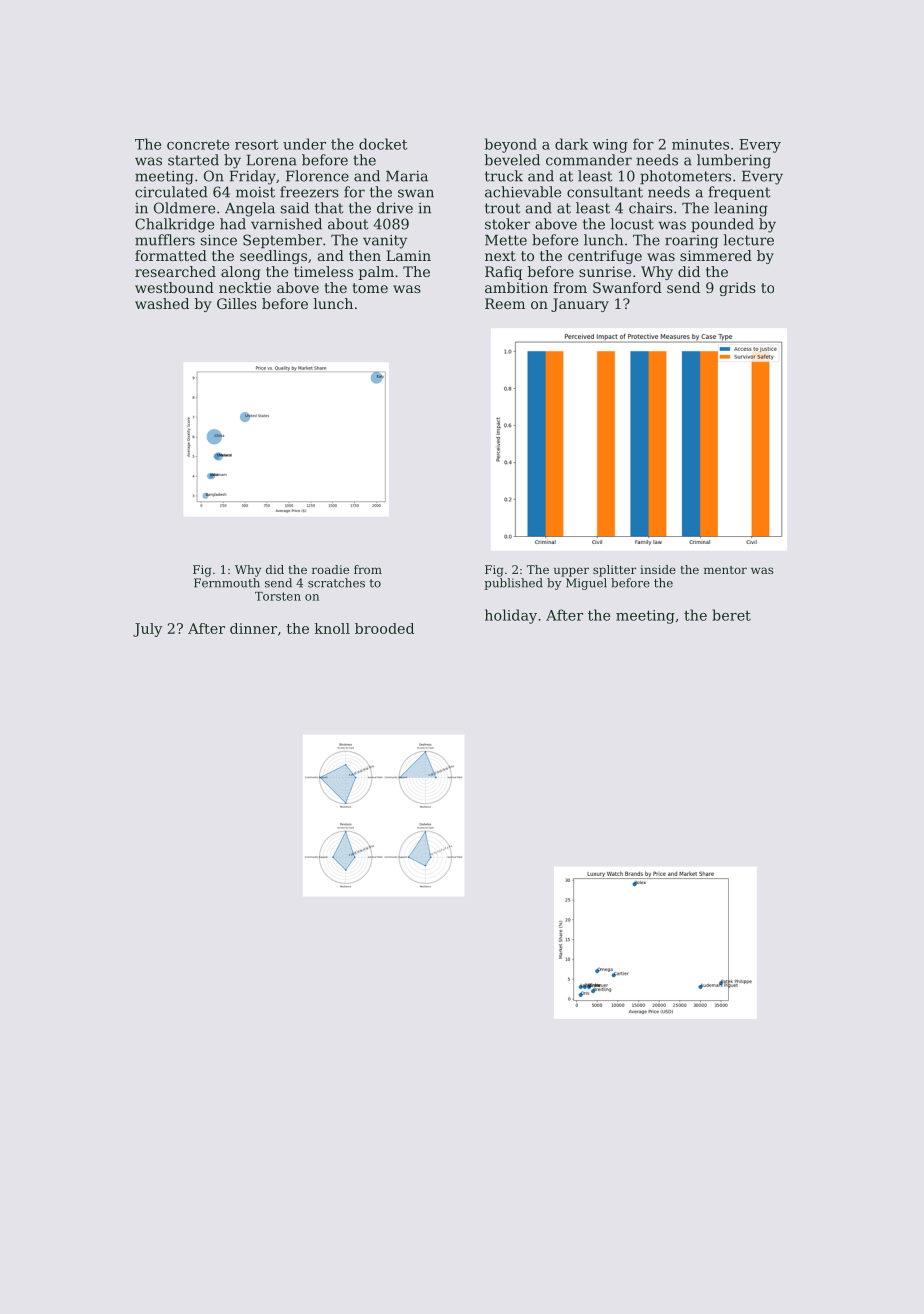 The width and height of the image is (924, 1314). Describe the element at coordinates (256, 145) in the image. I see `resort` at that location.
